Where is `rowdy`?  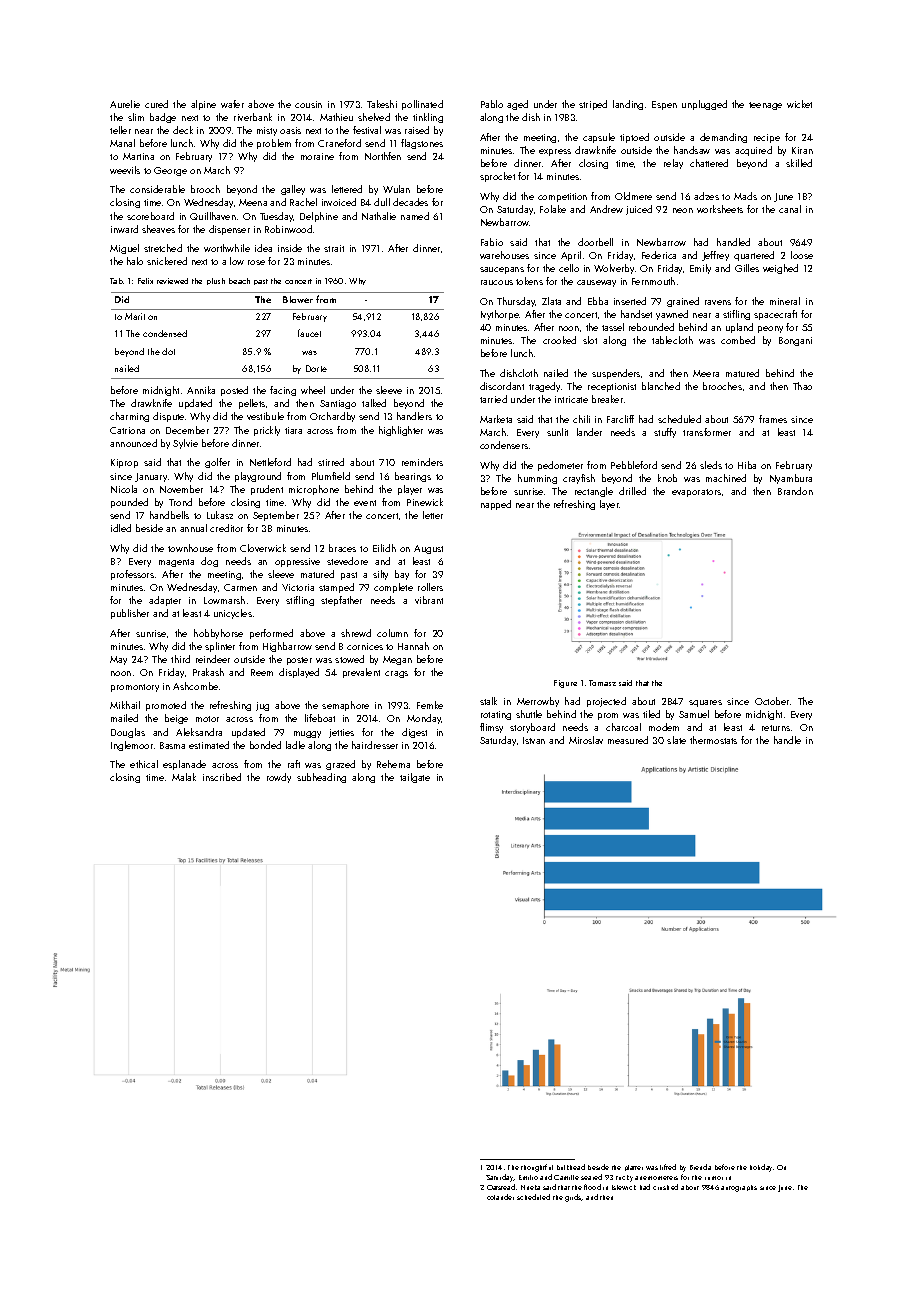 rowdy is located at coordinates (279, 778).
